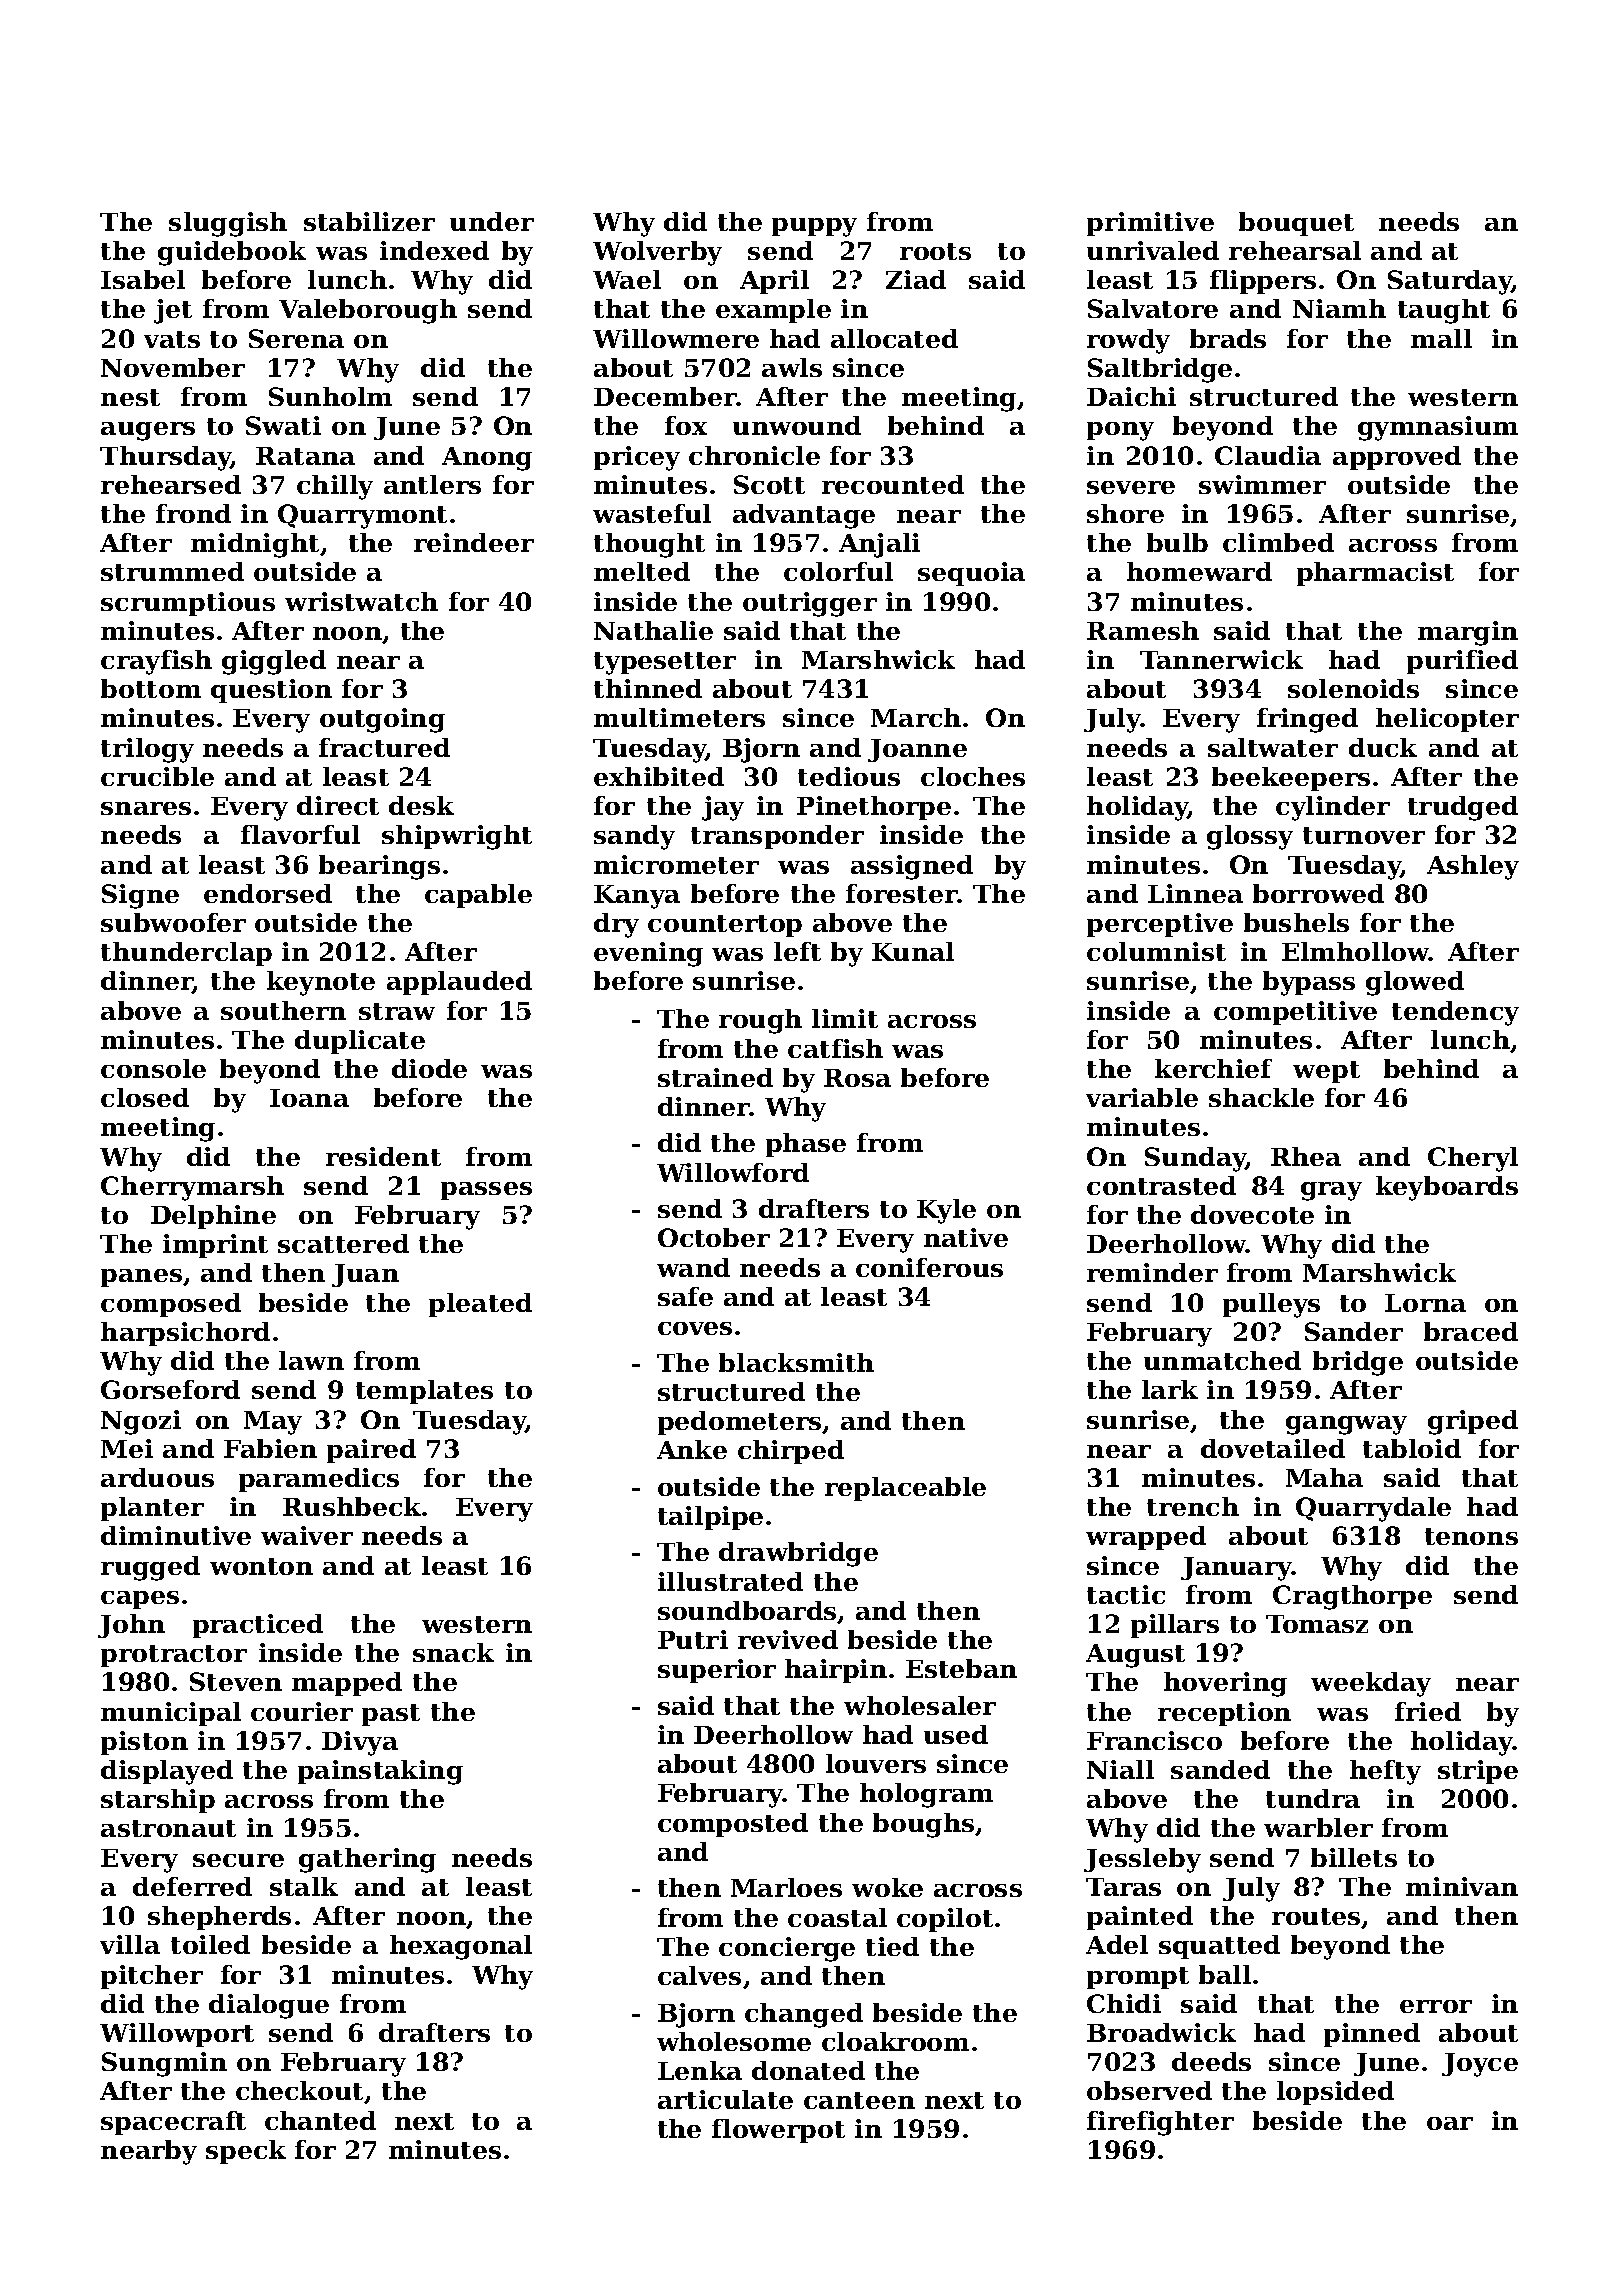  Describe the element at coordinates (1131, 396) in the screenshot. I see `Daichi` at that location.
